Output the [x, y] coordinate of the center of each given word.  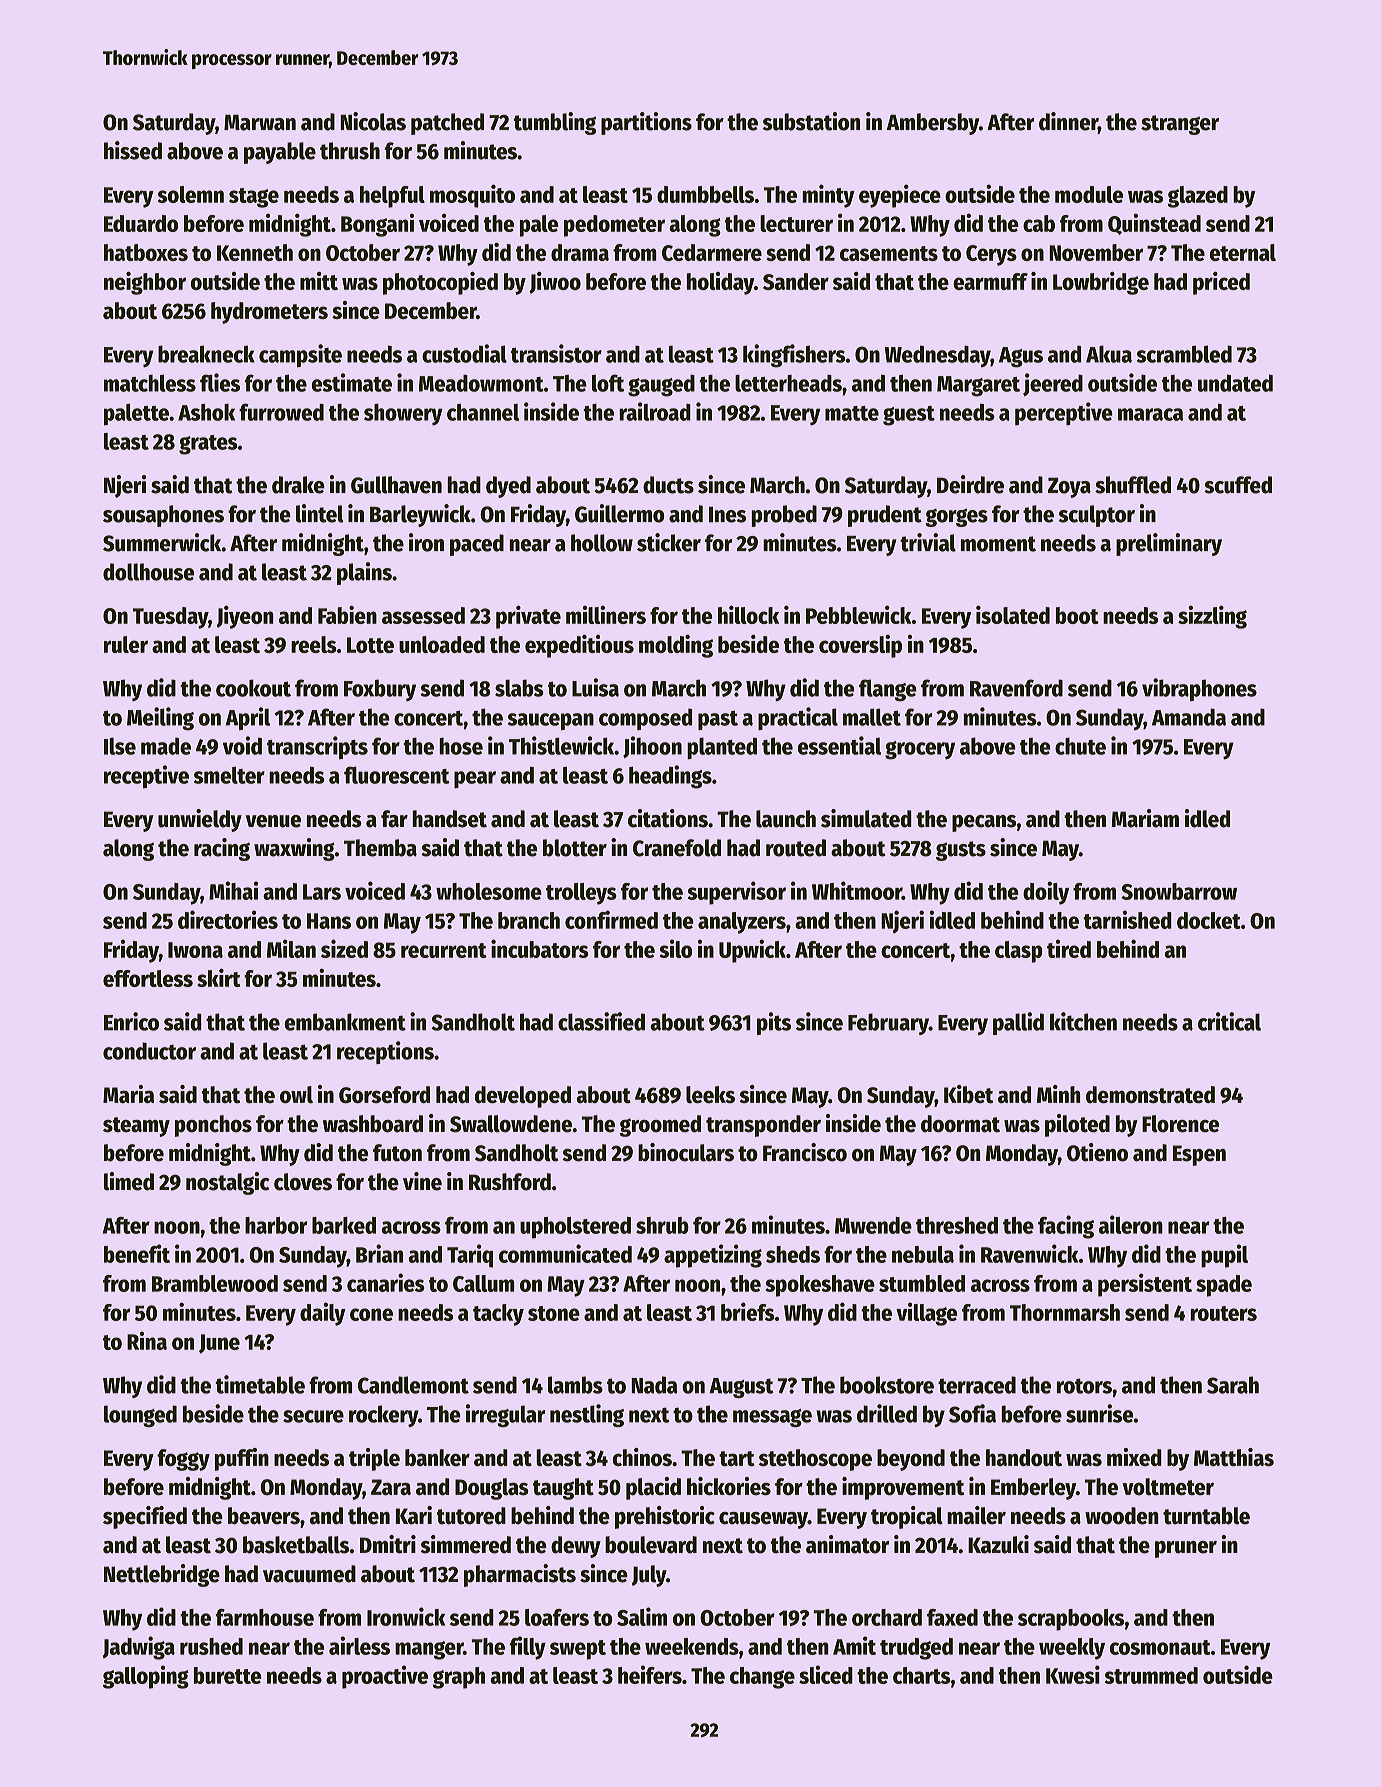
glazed [1198, 197]
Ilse [120, 746]
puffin [242, 1459]
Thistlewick [561, 745]
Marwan [260, 123]
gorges [956, 517]
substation [811, 121]
